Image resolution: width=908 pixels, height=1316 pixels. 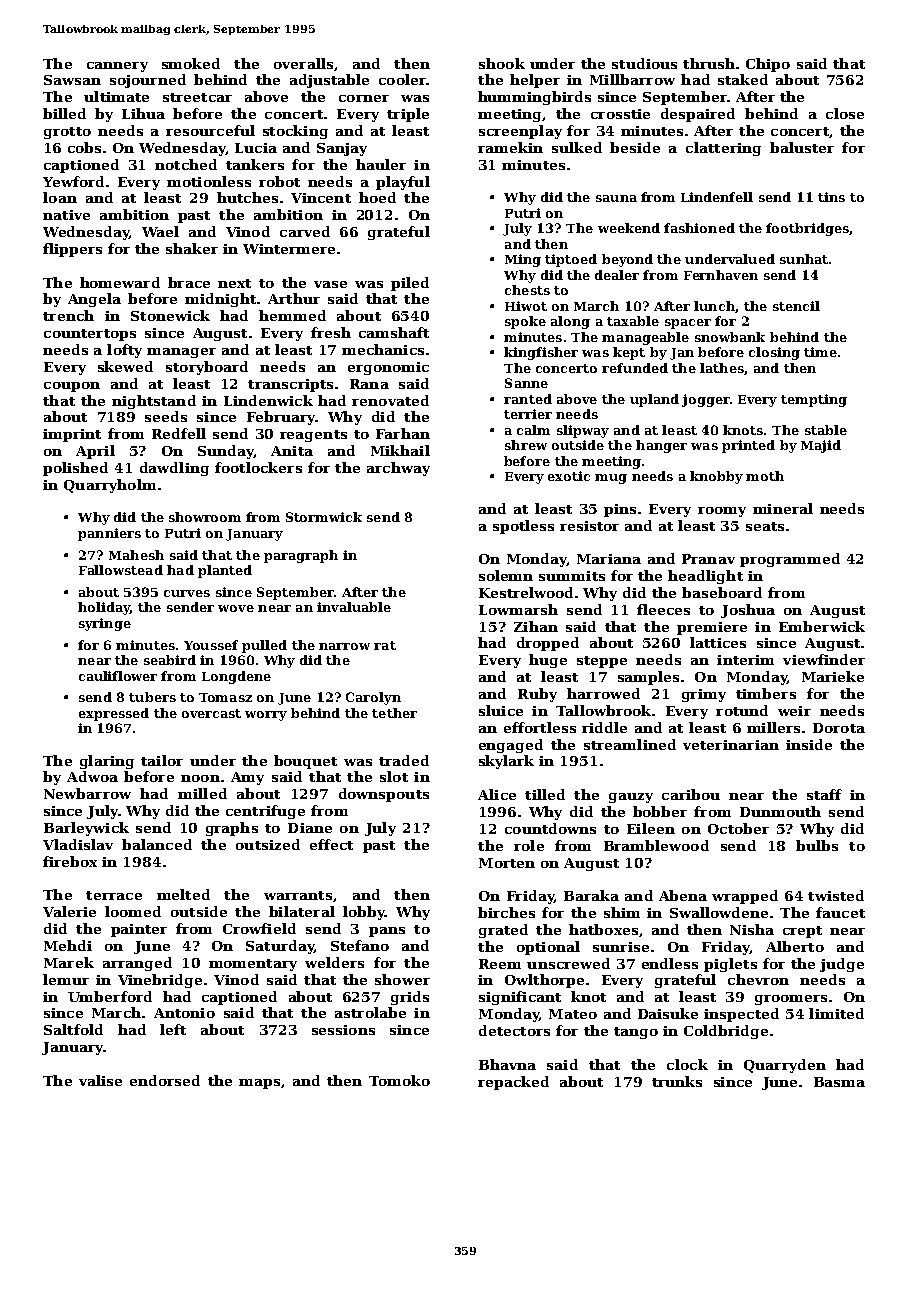 I want to click on screenplay, so click(x=520, y=132).
